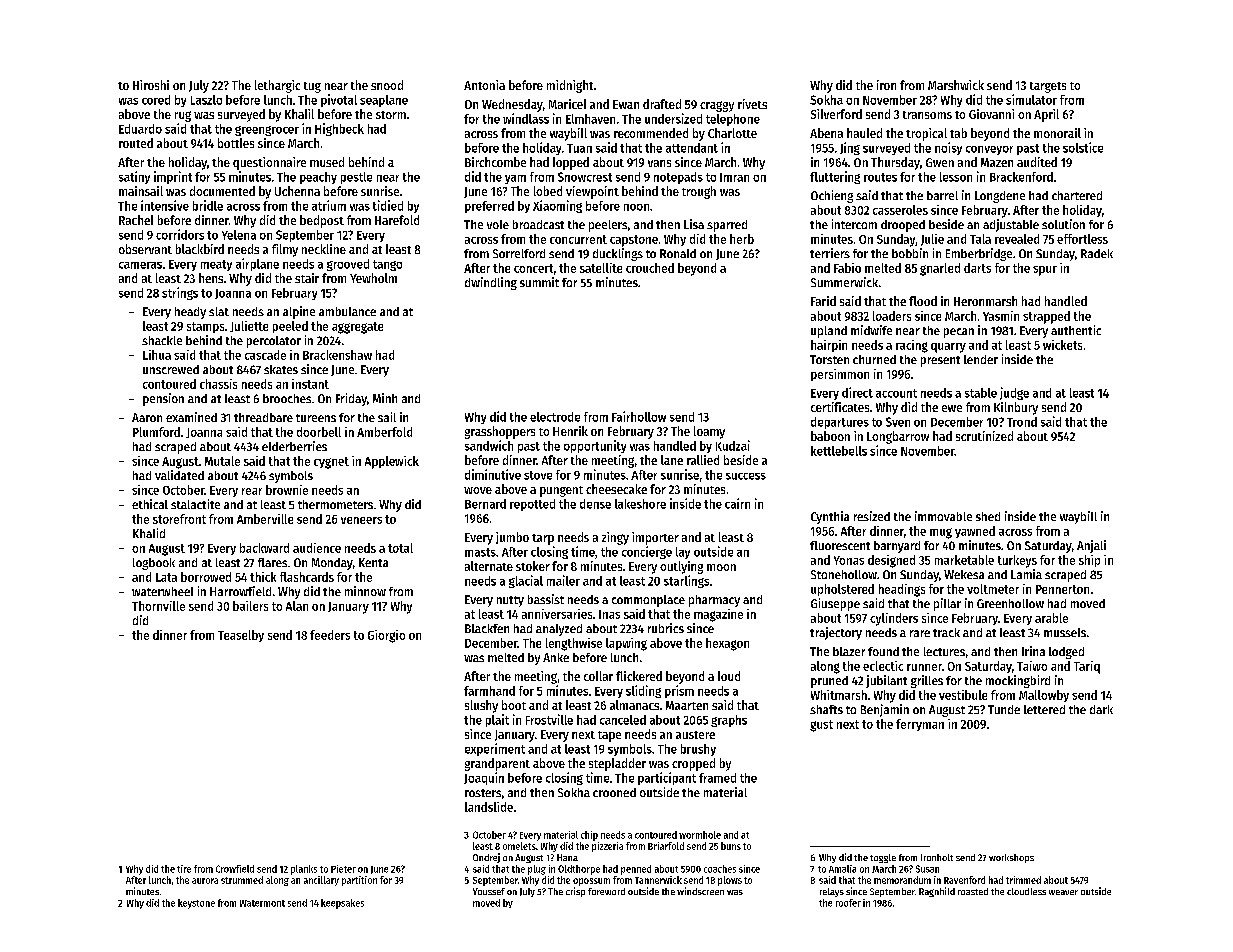 The height and width of the page is (952, 1233). I want to click on conveyor, so click(989, 150).
